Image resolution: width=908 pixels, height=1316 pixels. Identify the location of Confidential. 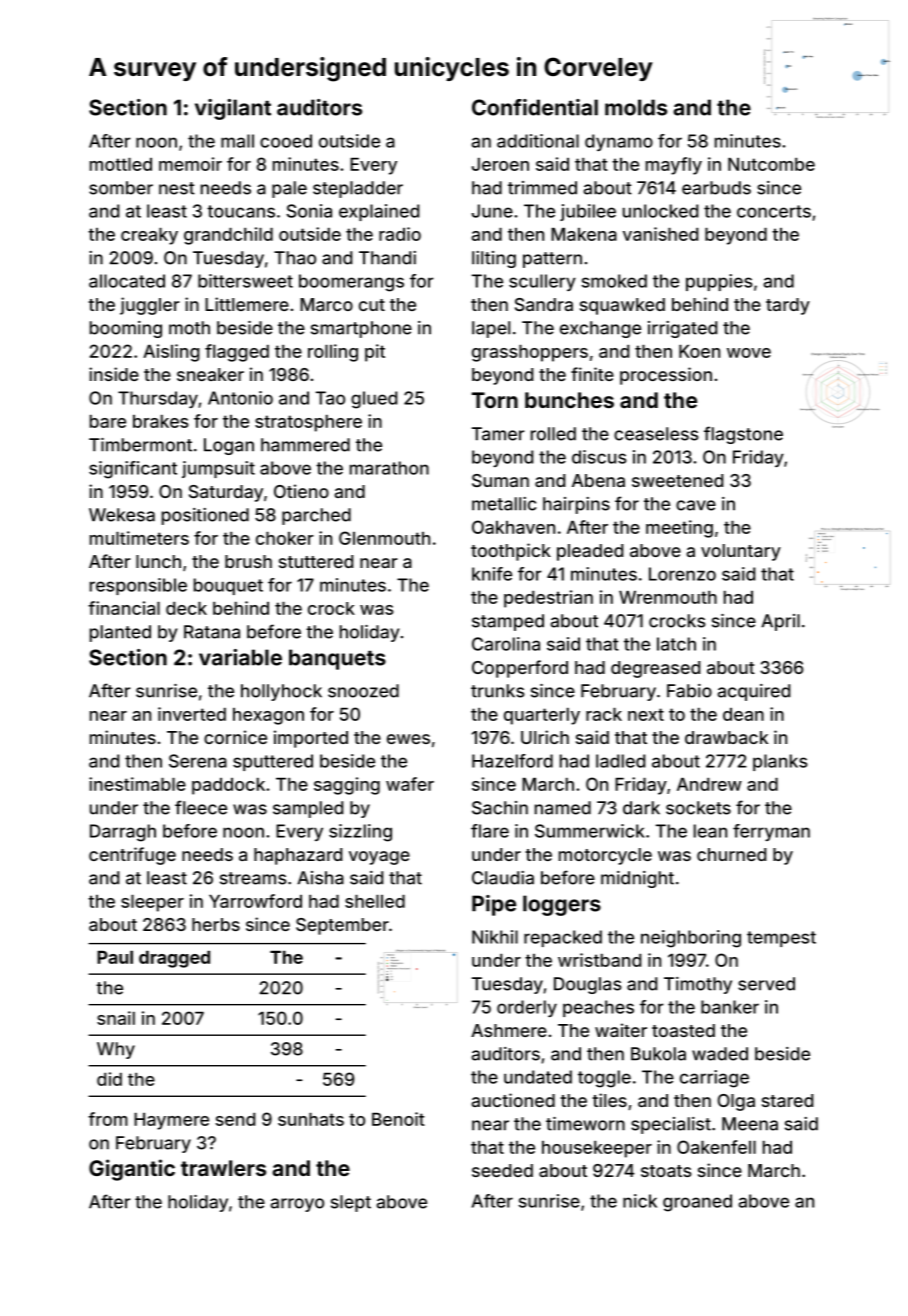
(535, 107).
